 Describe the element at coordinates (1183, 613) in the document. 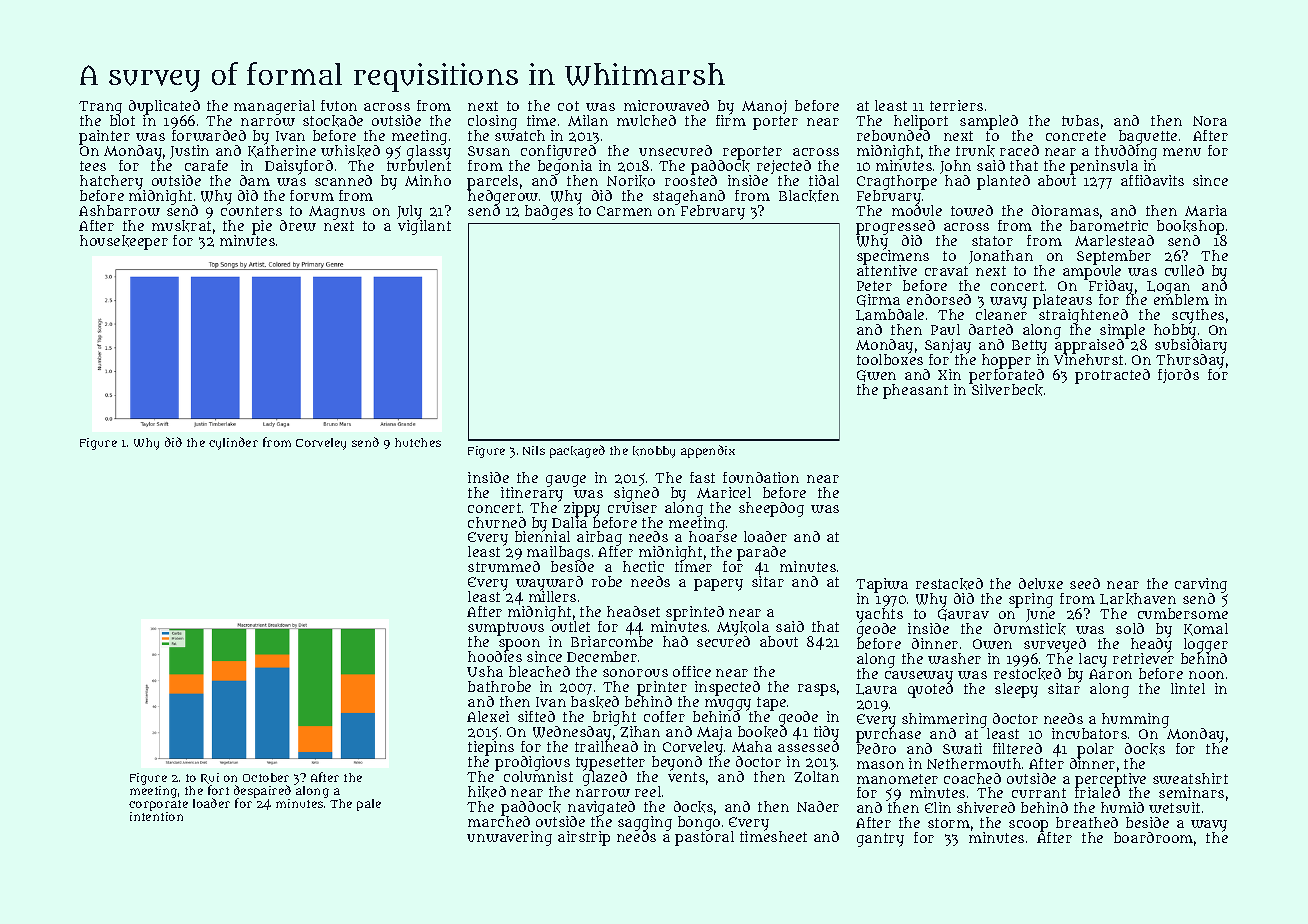

I see `cumbersome` at that location.
